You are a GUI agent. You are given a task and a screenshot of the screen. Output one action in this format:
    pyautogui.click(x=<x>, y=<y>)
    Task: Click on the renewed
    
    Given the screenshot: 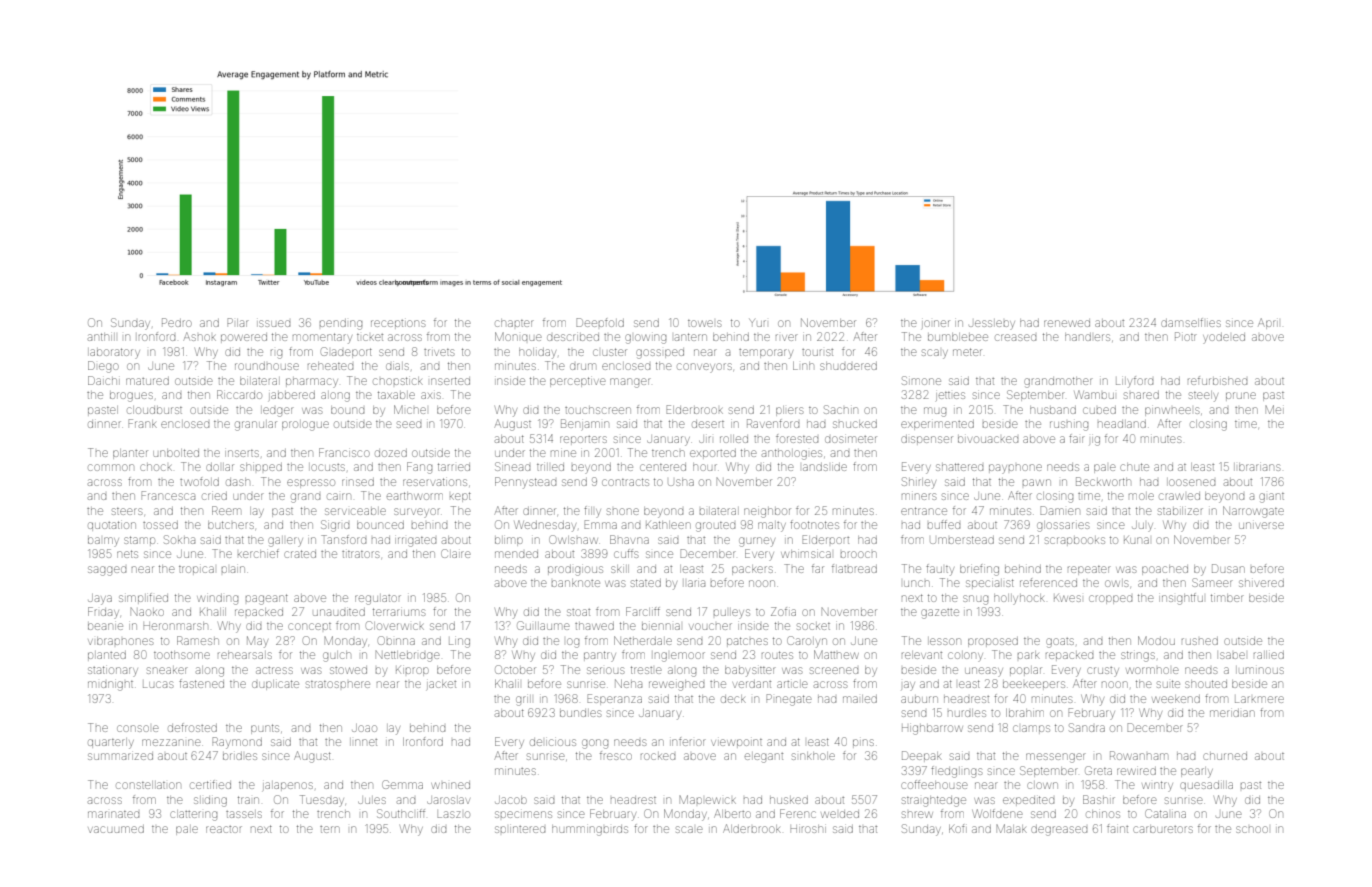 What is the action you would take?
    pyautogui.click(x=1067, y=323)
